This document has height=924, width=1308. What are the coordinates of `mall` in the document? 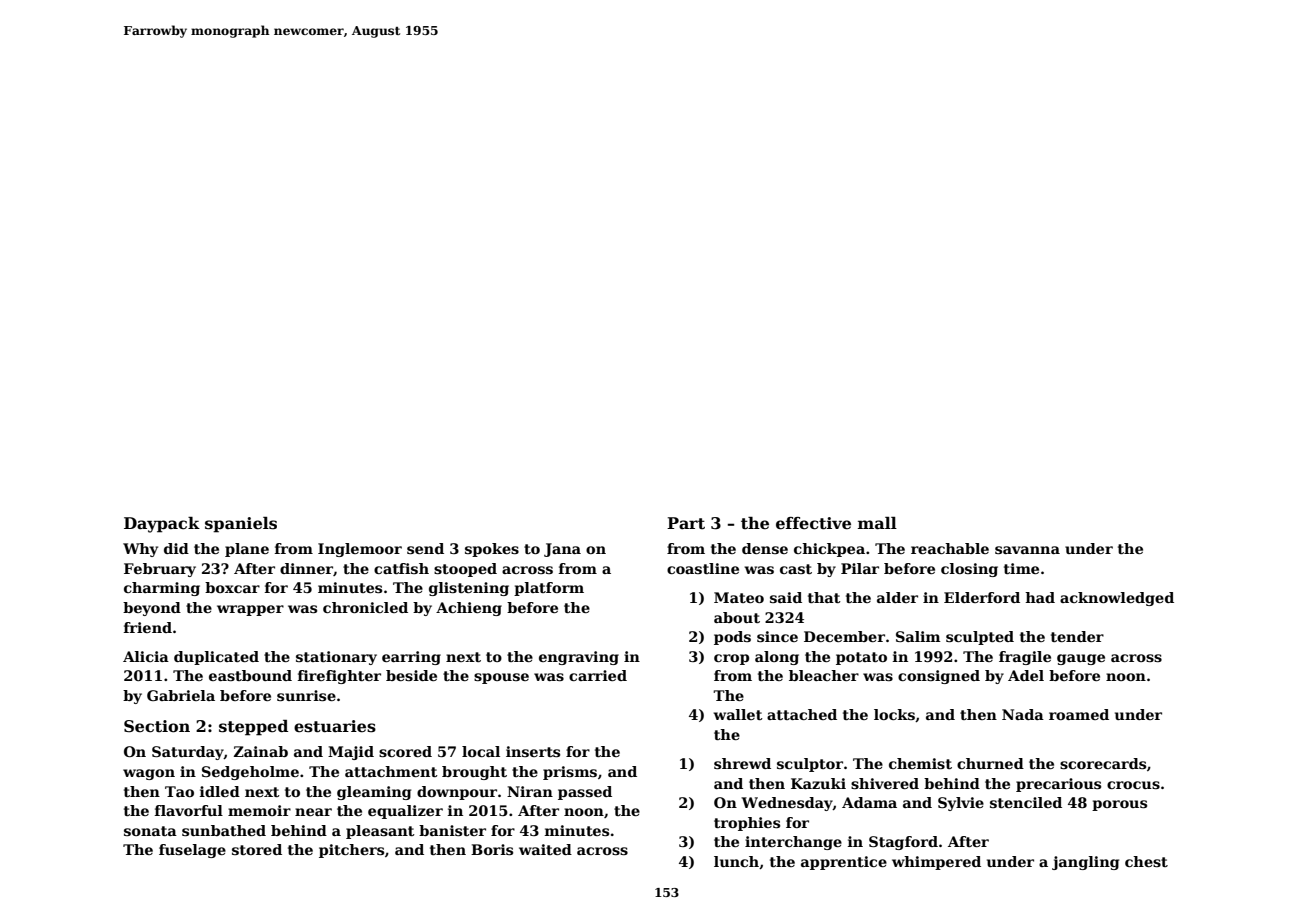 It's located at (877, 523).
